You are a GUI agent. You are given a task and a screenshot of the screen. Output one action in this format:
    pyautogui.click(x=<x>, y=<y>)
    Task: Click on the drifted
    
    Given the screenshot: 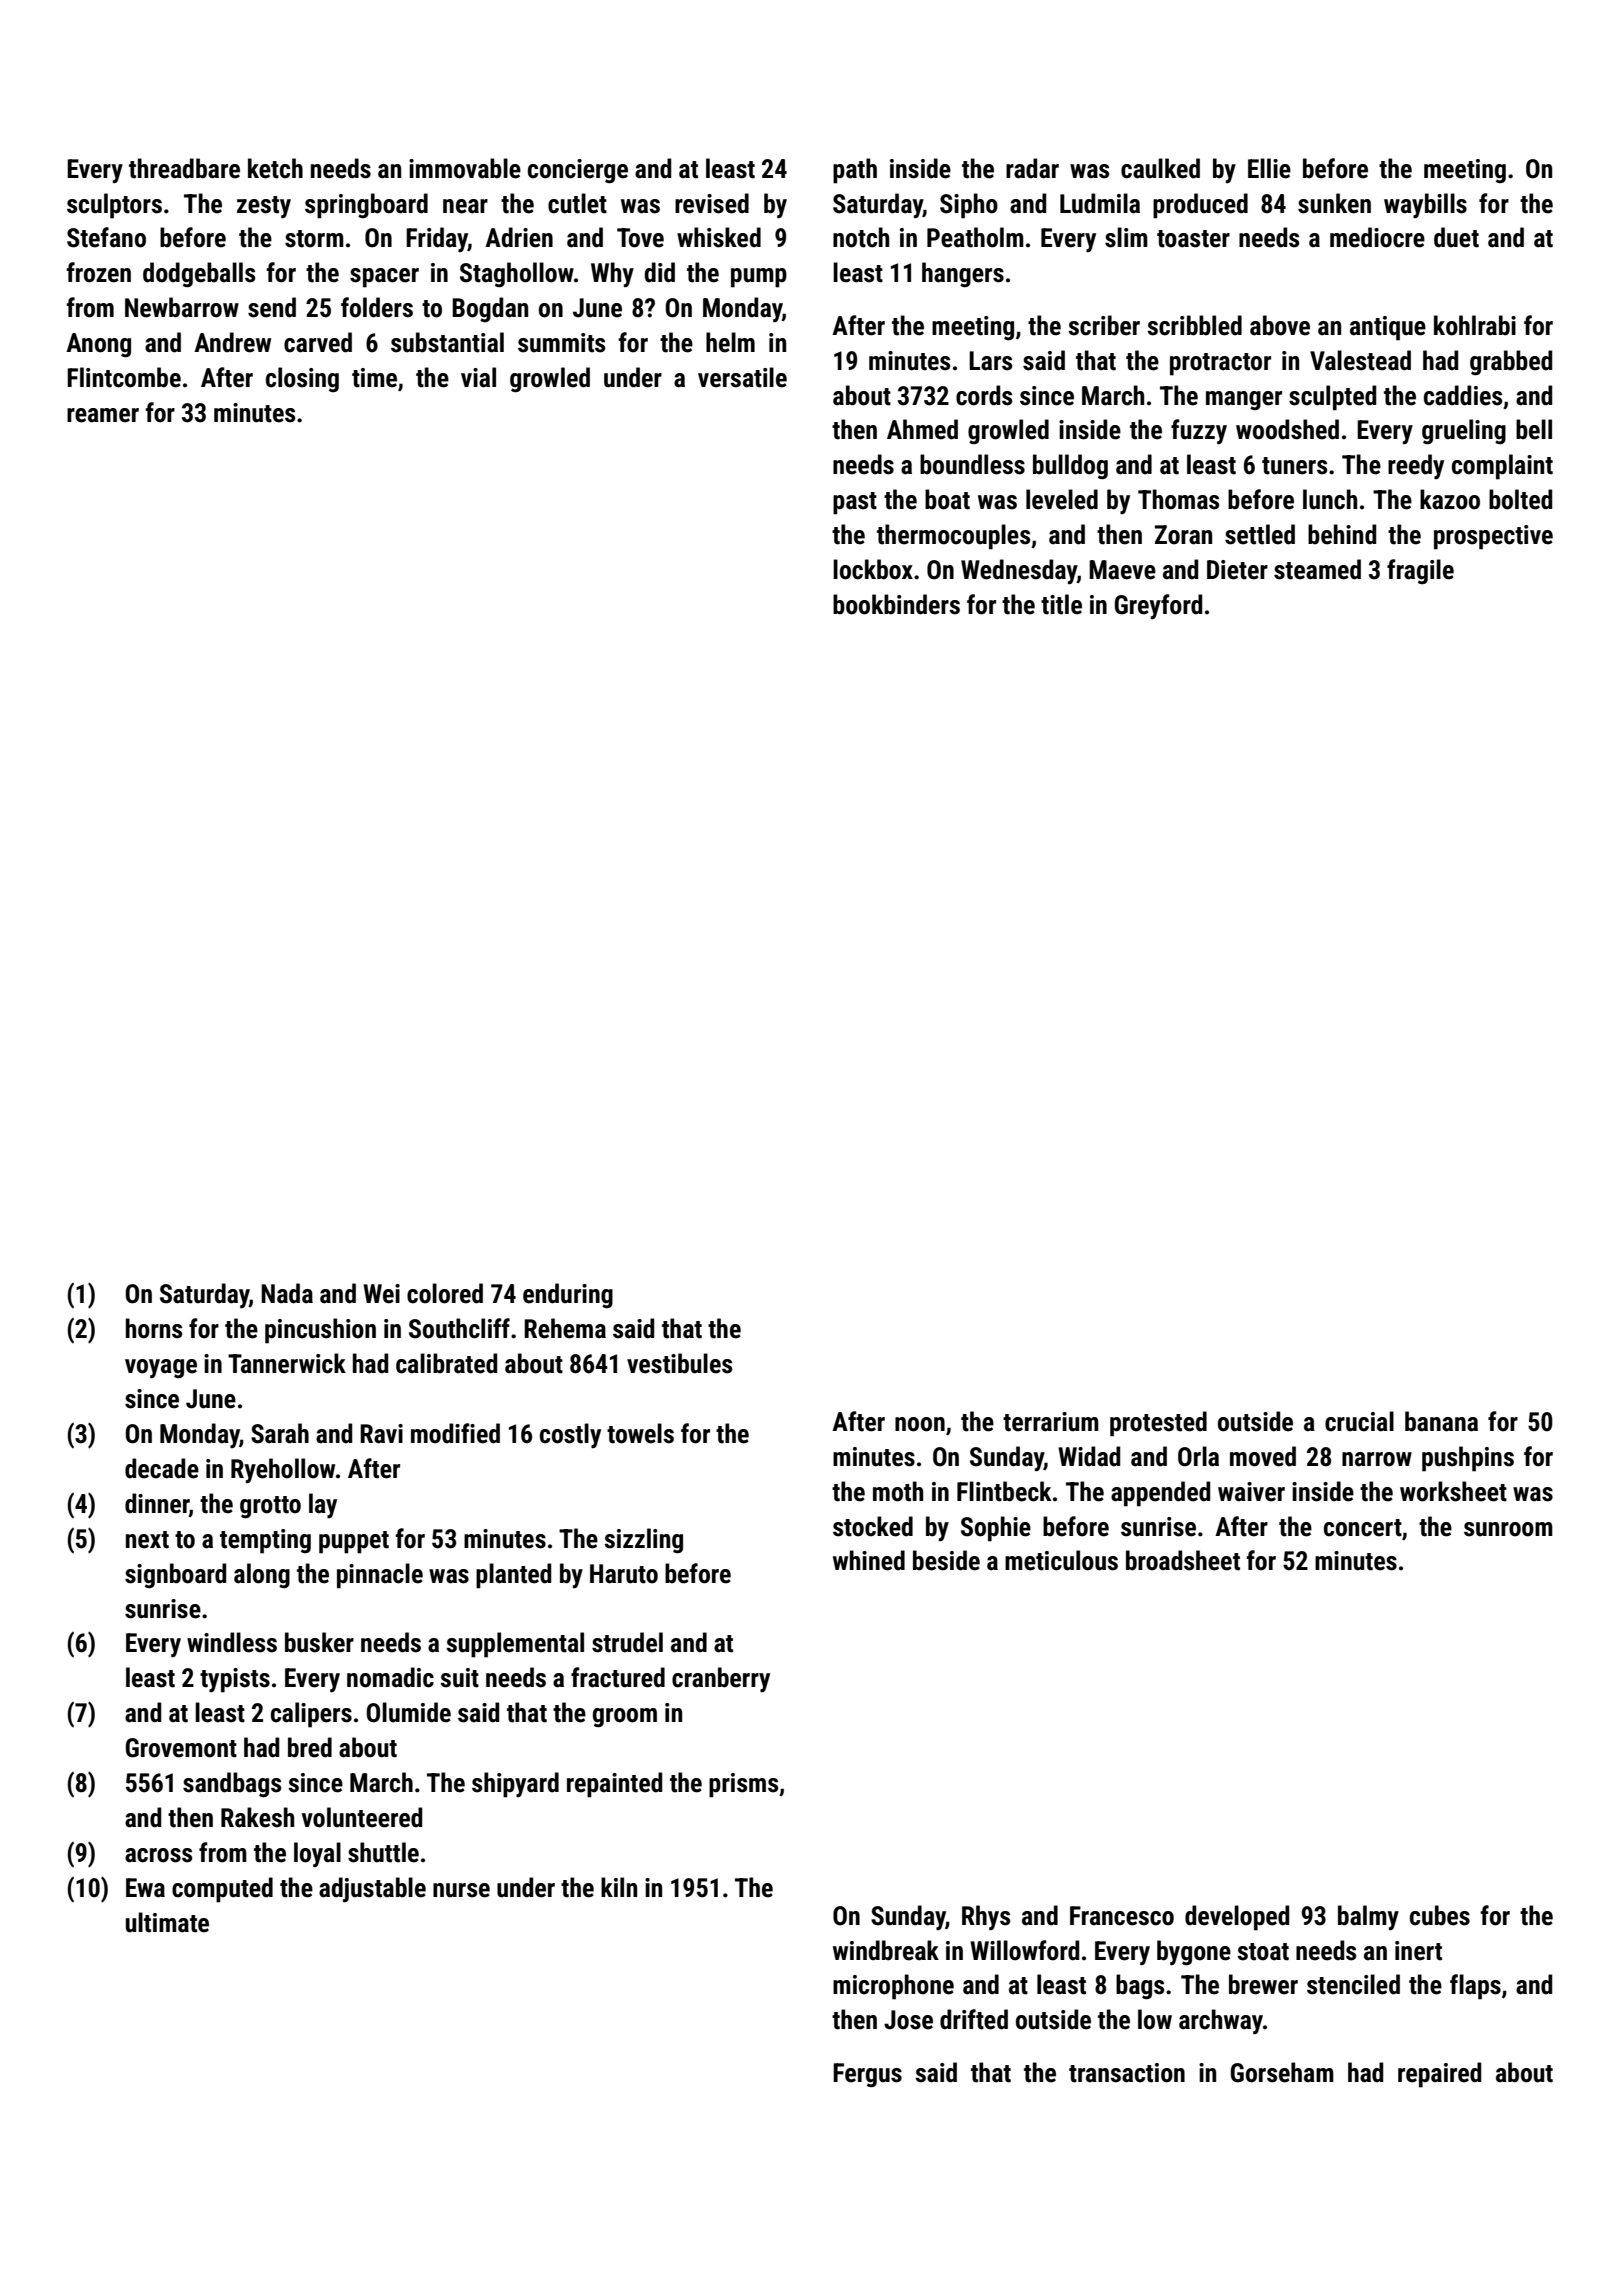 What is the action you would take?
    pyautogui.click(x=974, y=2019)
